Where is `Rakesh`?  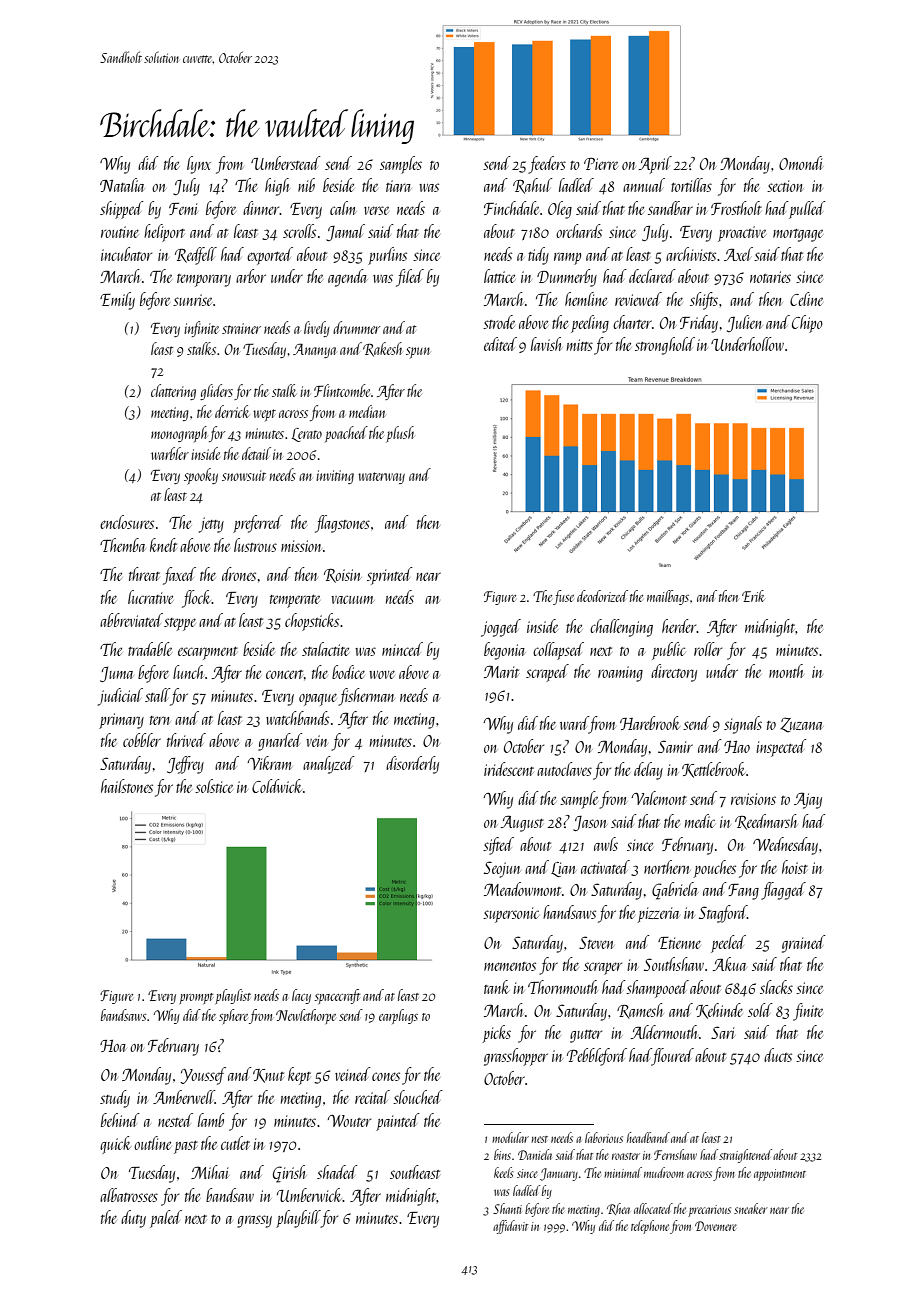 Rakesh is located at coordinates (382, 349).
